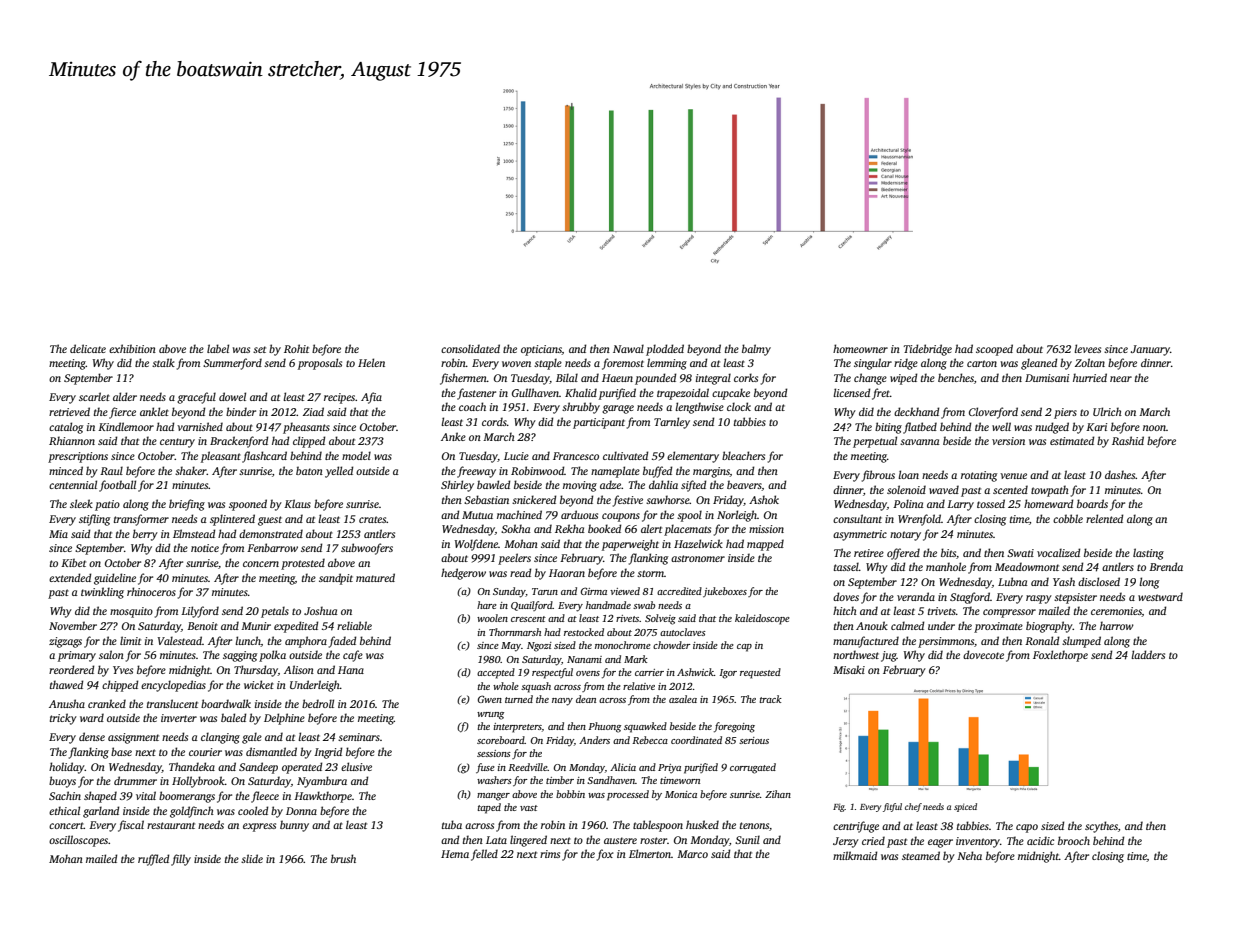  What do you see at coordinates (683, 632) in the page?
I see `autoclaves` at bounding box center [683, 632].
